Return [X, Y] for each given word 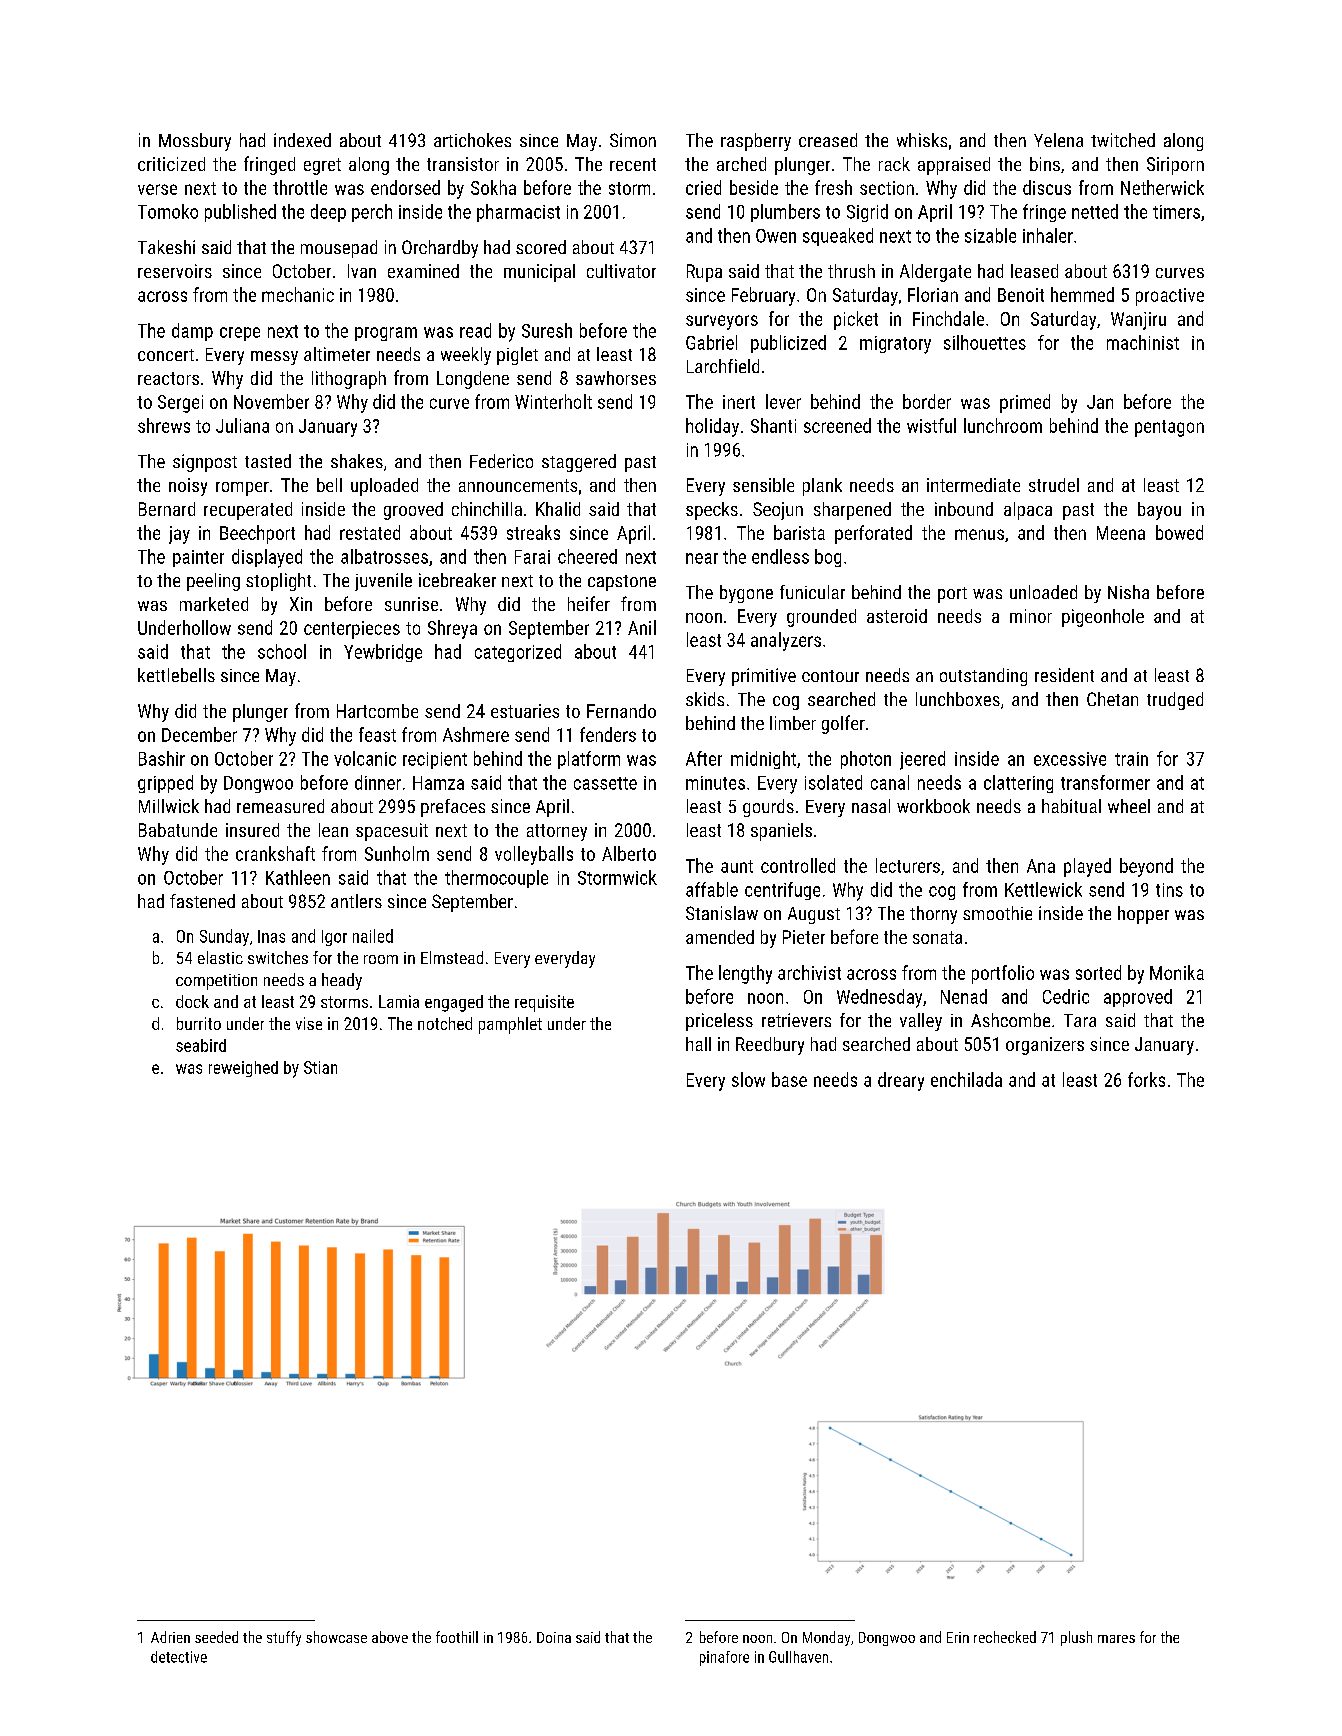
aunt [737, 866]
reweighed [243, 1069]
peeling [213, 582]
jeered [922, 760]
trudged [1175, 701]
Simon [633, 140]
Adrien [170, 1637]
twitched [1123, 140]
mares [1116, 1639]
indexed [302, 140]
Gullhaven [798, 1657]
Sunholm [397, 853]
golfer [843, 724]
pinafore [724, 1658]
